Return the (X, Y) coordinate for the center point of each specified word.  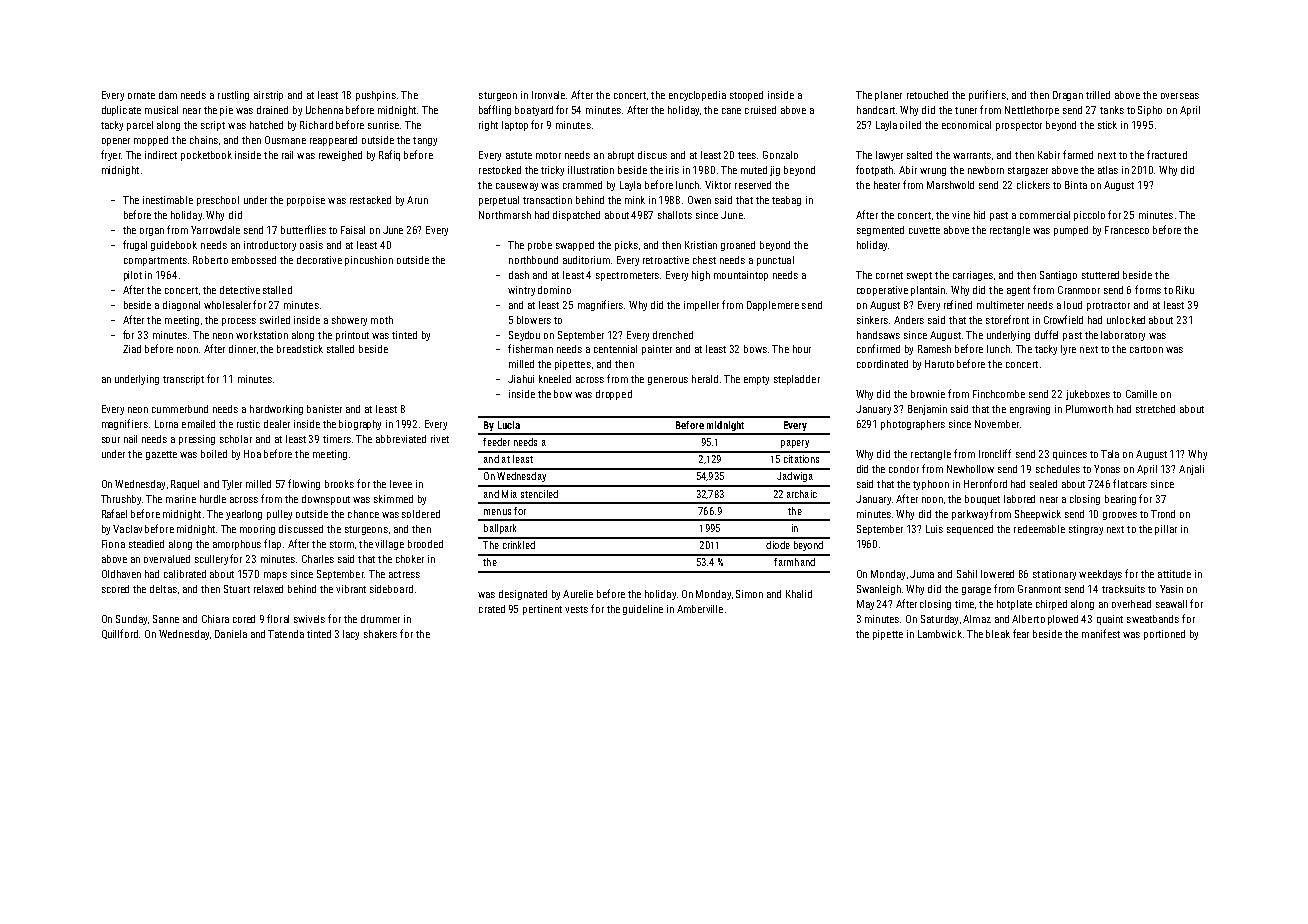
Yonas (1107, 469)
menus (497, 512)
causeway (517, 187)
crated (492, 609)
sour (111, 440)
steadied (146, 544)
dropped (614, 395)
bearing (1120, 500)
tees (747, 155)
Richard (316, 125)
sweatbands (1153, 619)
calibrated (185, 574)
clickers (1033, 185)
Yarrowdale (215, 230)
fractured (1167, 154)
